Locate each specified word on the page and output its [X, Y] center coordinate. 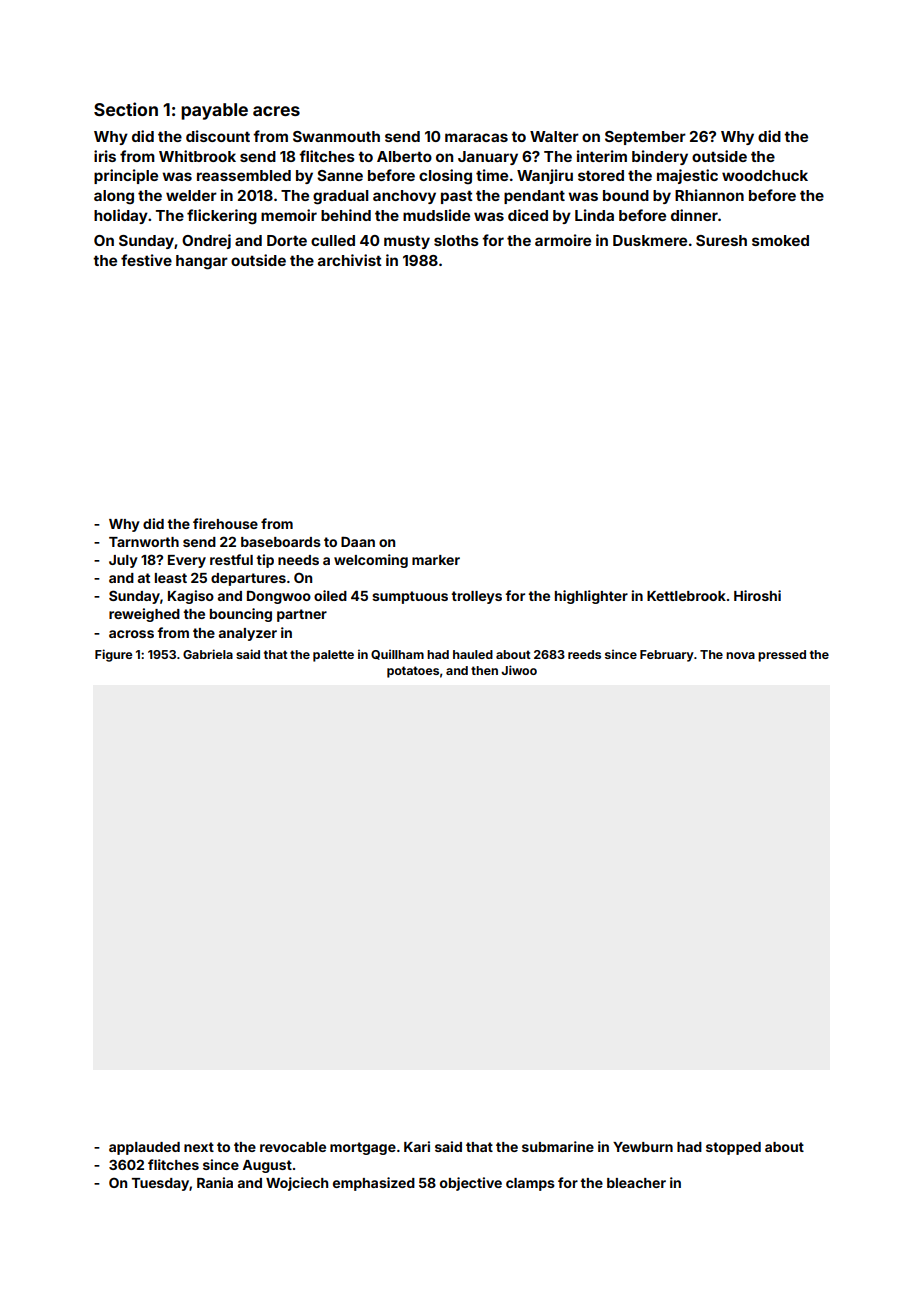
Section [126, 109]
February [667, 656]
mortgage [363, 1148]
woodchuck [765, 175]
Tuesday [160, 1184]
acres [276, 111]
